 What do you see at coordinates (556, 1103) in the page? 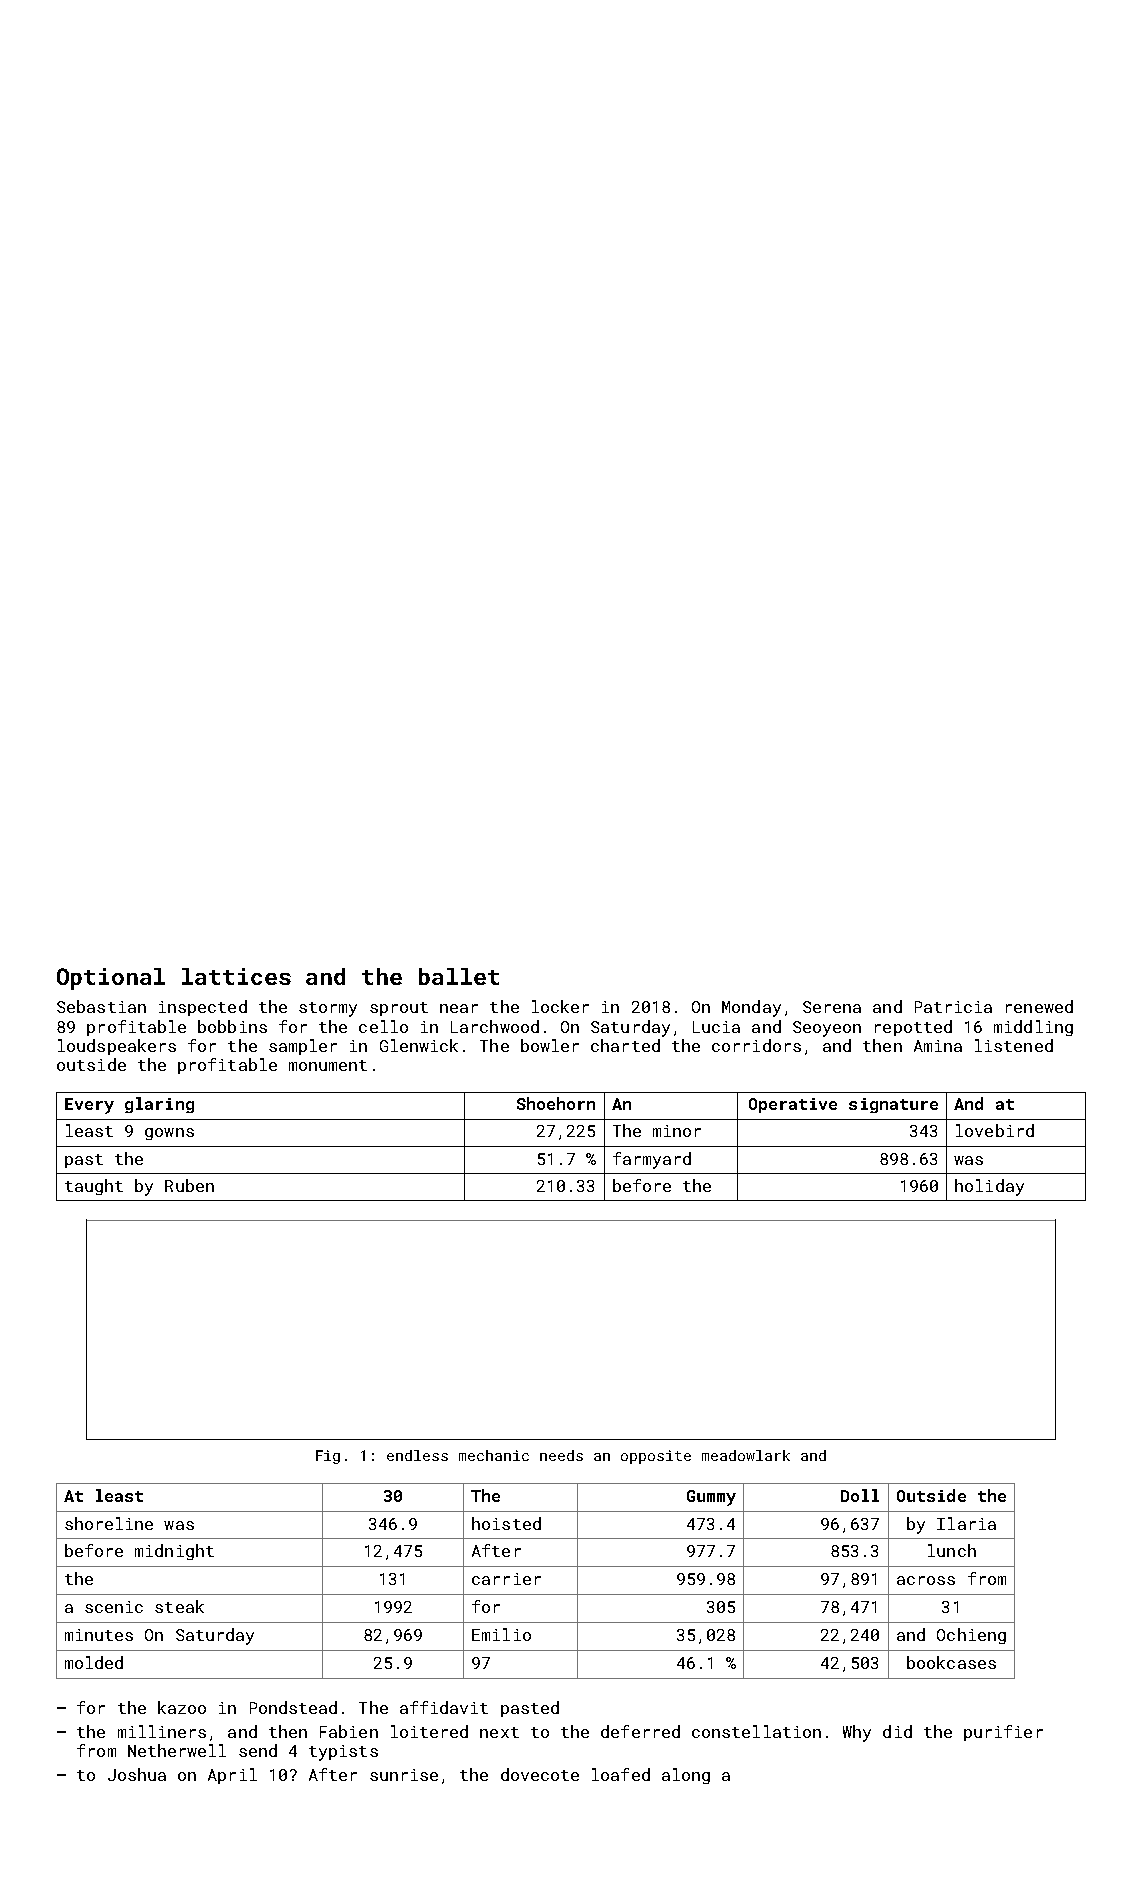
I see `Shoehorn` at bounding box center [556, 1103].
